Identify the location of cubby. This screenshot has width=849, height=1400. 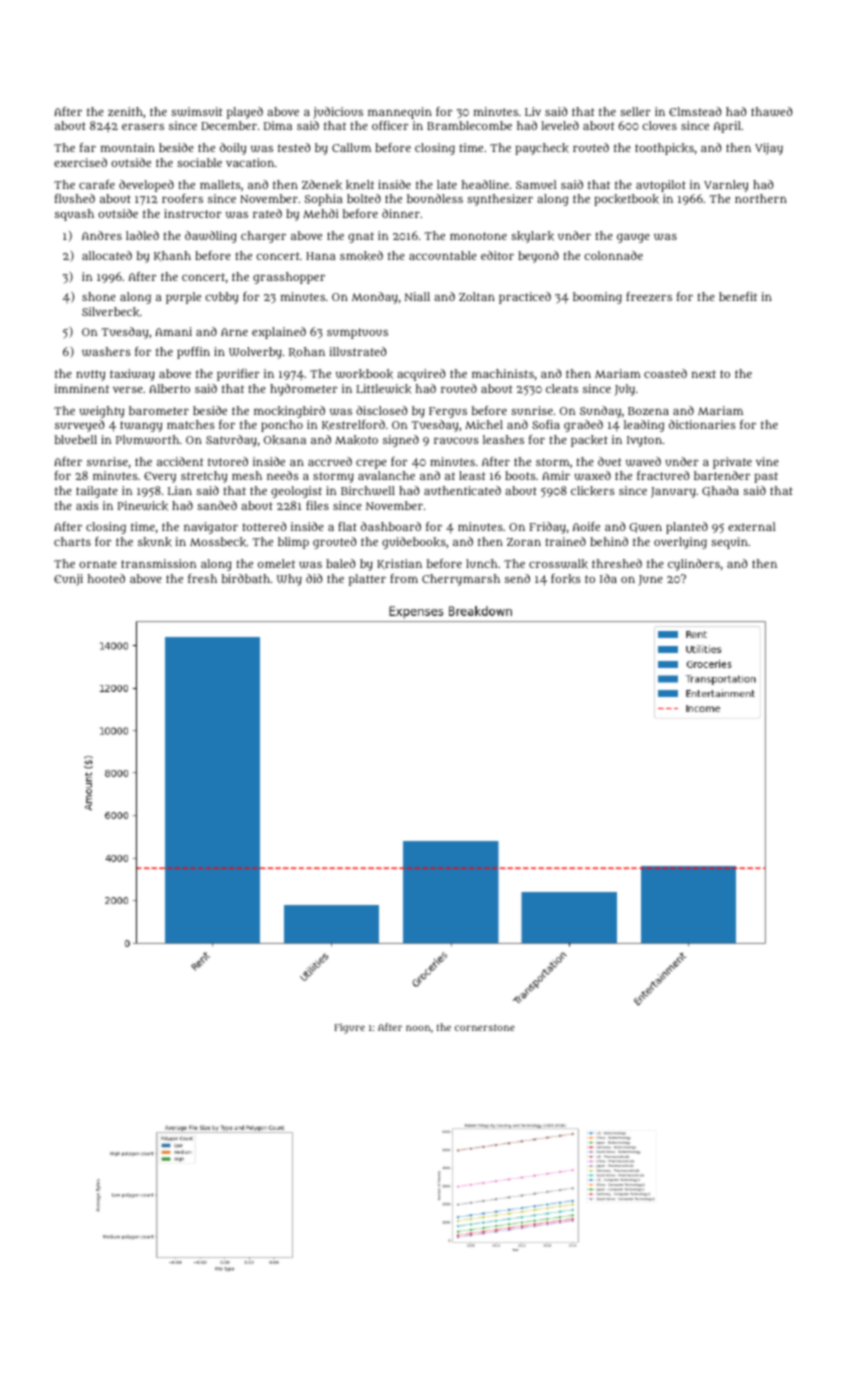
(221, 298).
